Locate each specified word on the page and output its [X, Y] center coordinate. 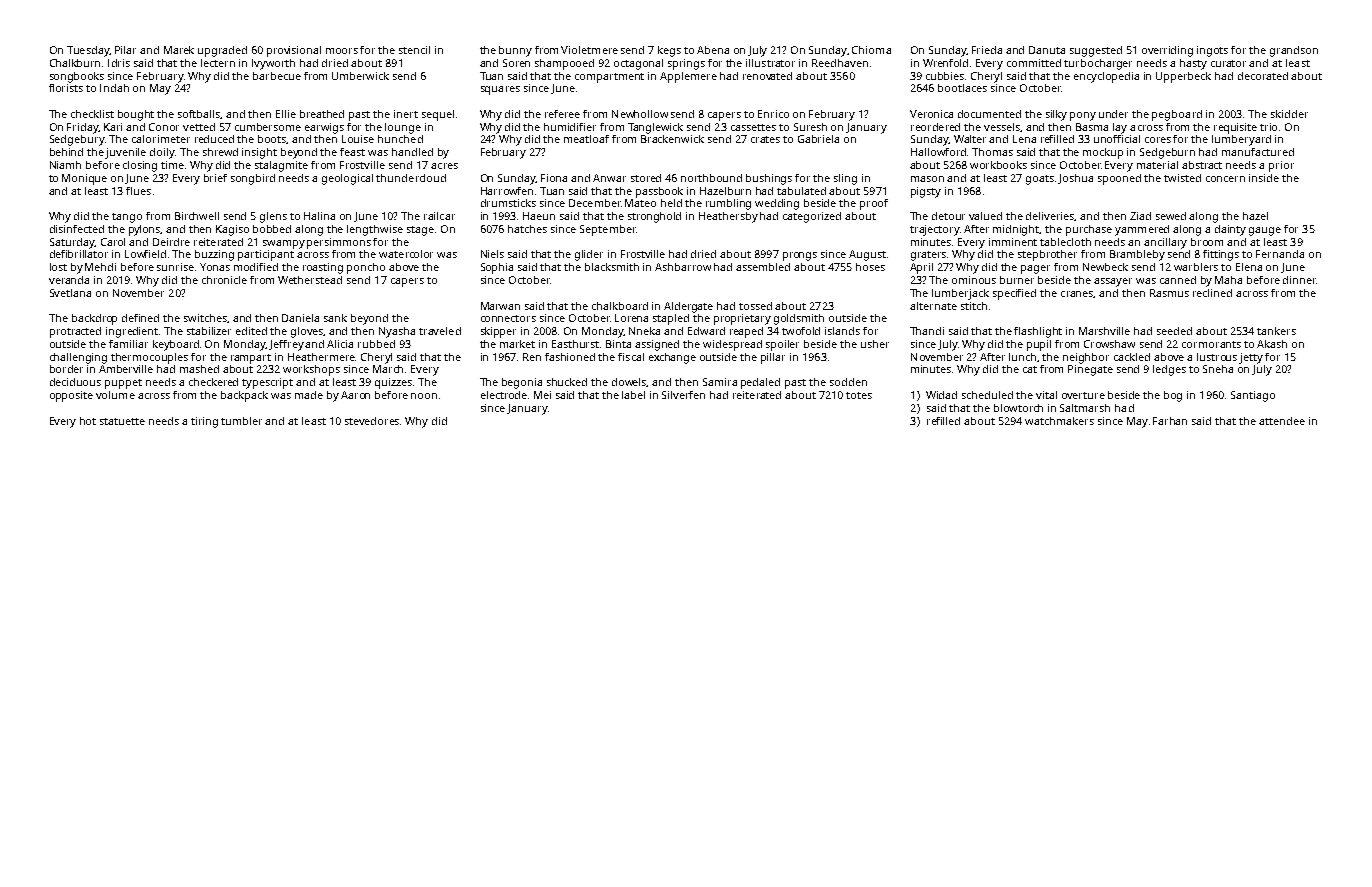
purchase [1089, 230]
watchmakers [1059, 421]
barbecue [277, 76]
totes [859, 395]
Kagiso [232, 230]
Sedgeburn [1167, 153]
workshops [311, 370]
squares [500, 90]
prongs [800, 256]
